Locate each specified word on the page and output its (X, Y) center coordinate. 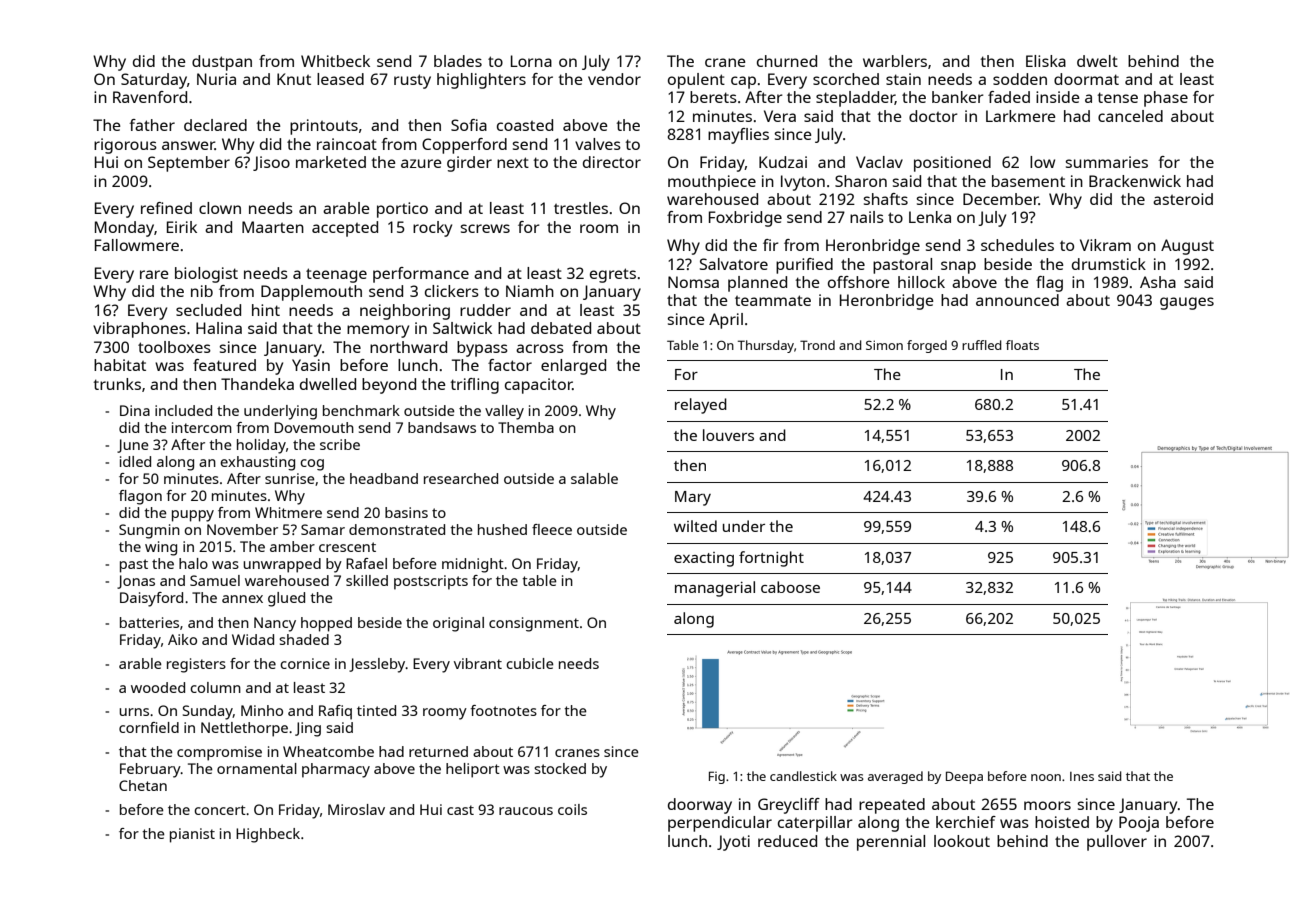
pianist (192, 835)
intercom (202, 427)
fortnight (771, 559)
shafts (885, 199)
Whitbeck (335, 61)
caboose (790, 587)
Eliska (1046, 61)
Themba (526, 427)
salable (594, 478)
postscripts (431, 582)
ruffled (982, 345)
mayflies (738, 136)
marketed (331, 162)
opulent (696, 81)
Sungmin (149, 531)
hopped (326, 624)
